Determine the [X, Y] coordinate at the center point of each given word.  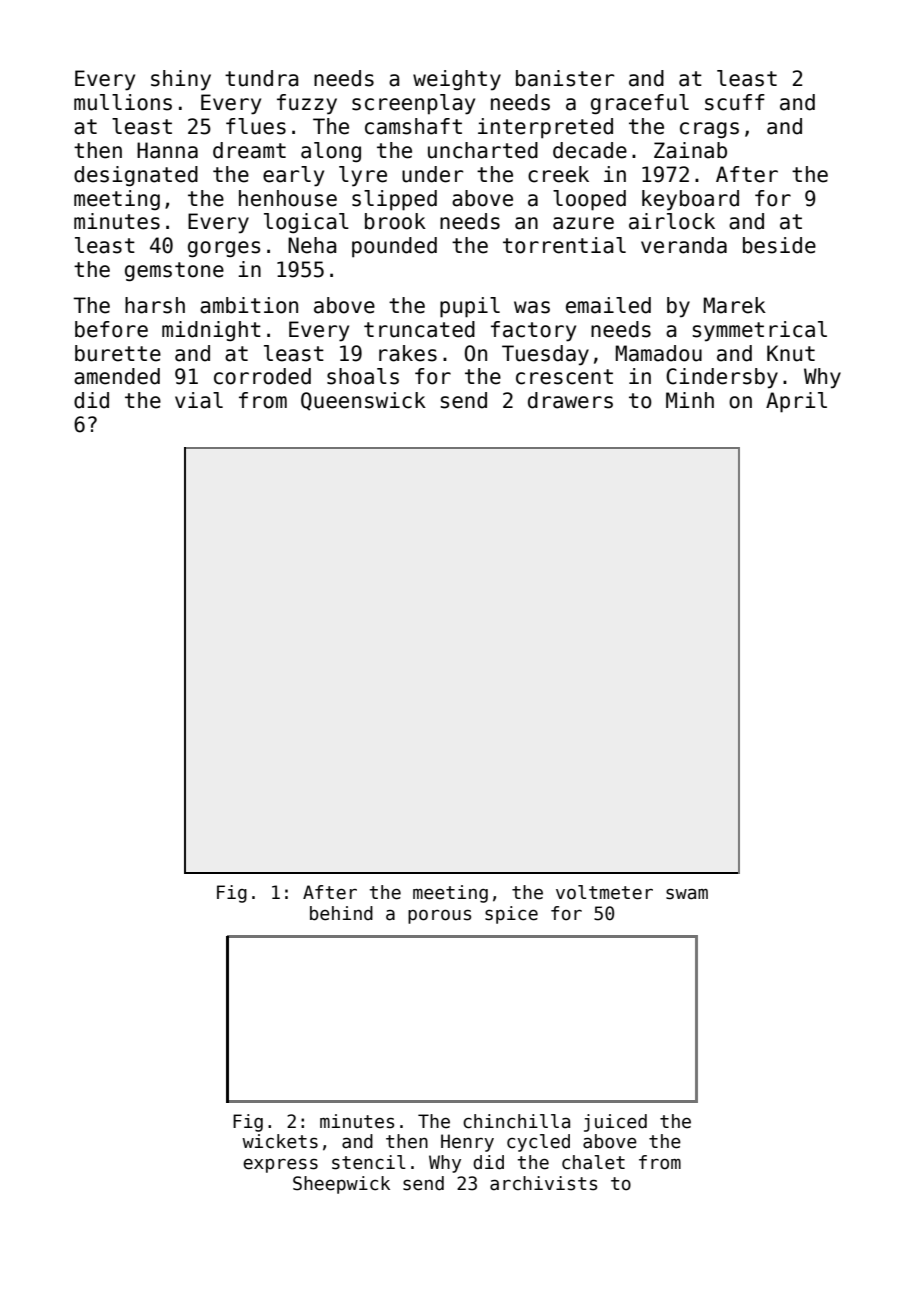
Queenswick [363, 401]
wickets [280, 1141]
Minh [690, 400]
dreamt [249, 150]
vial [199, 400]
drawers [570, 400]
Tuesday [545, 355]
